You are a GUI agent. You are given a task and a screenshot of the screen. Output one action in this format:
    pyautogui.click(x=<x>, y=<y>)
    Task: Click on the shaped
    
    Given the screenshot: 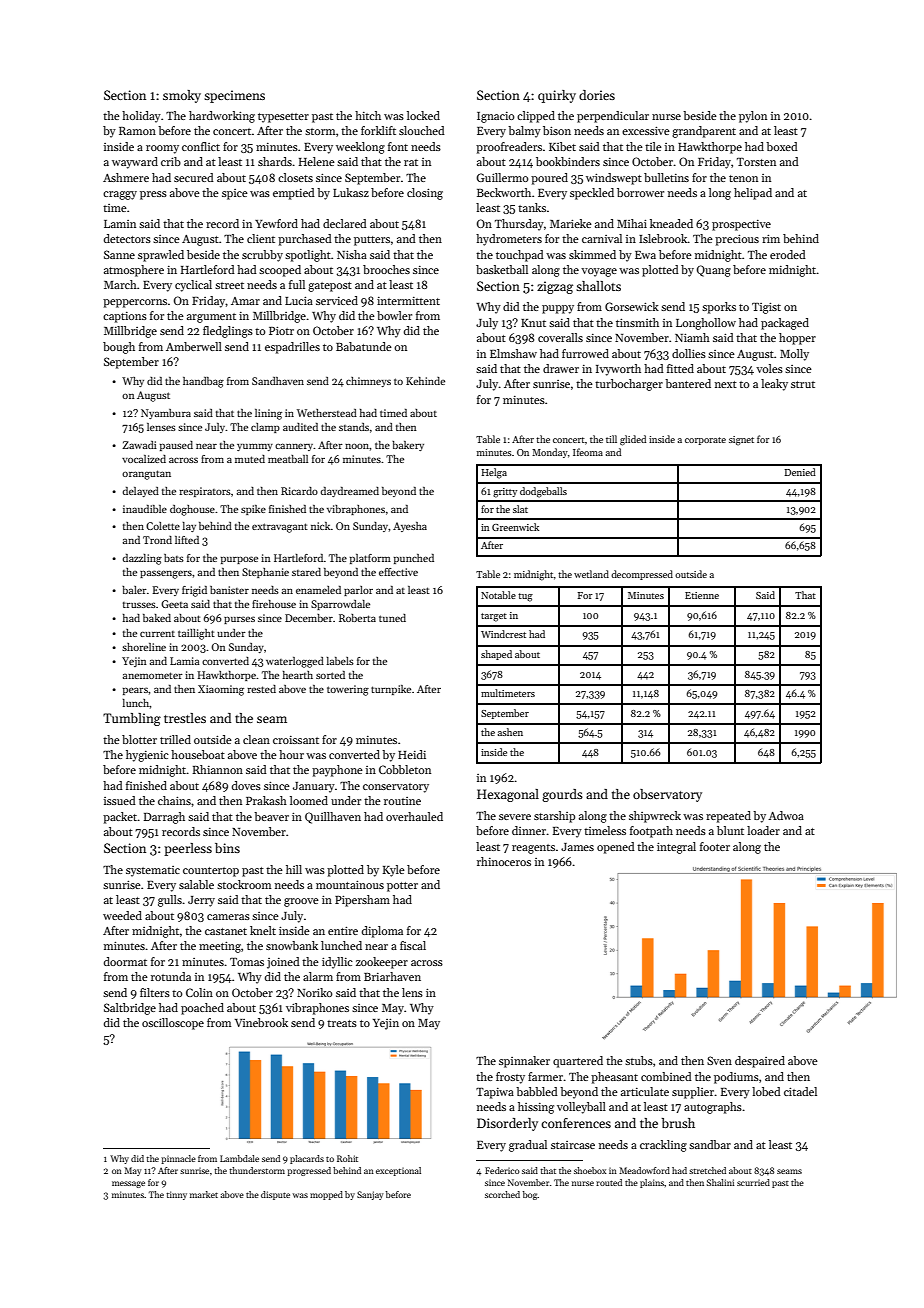 What is the action you would take?
    pyautogui.click(x=496, y=655)
